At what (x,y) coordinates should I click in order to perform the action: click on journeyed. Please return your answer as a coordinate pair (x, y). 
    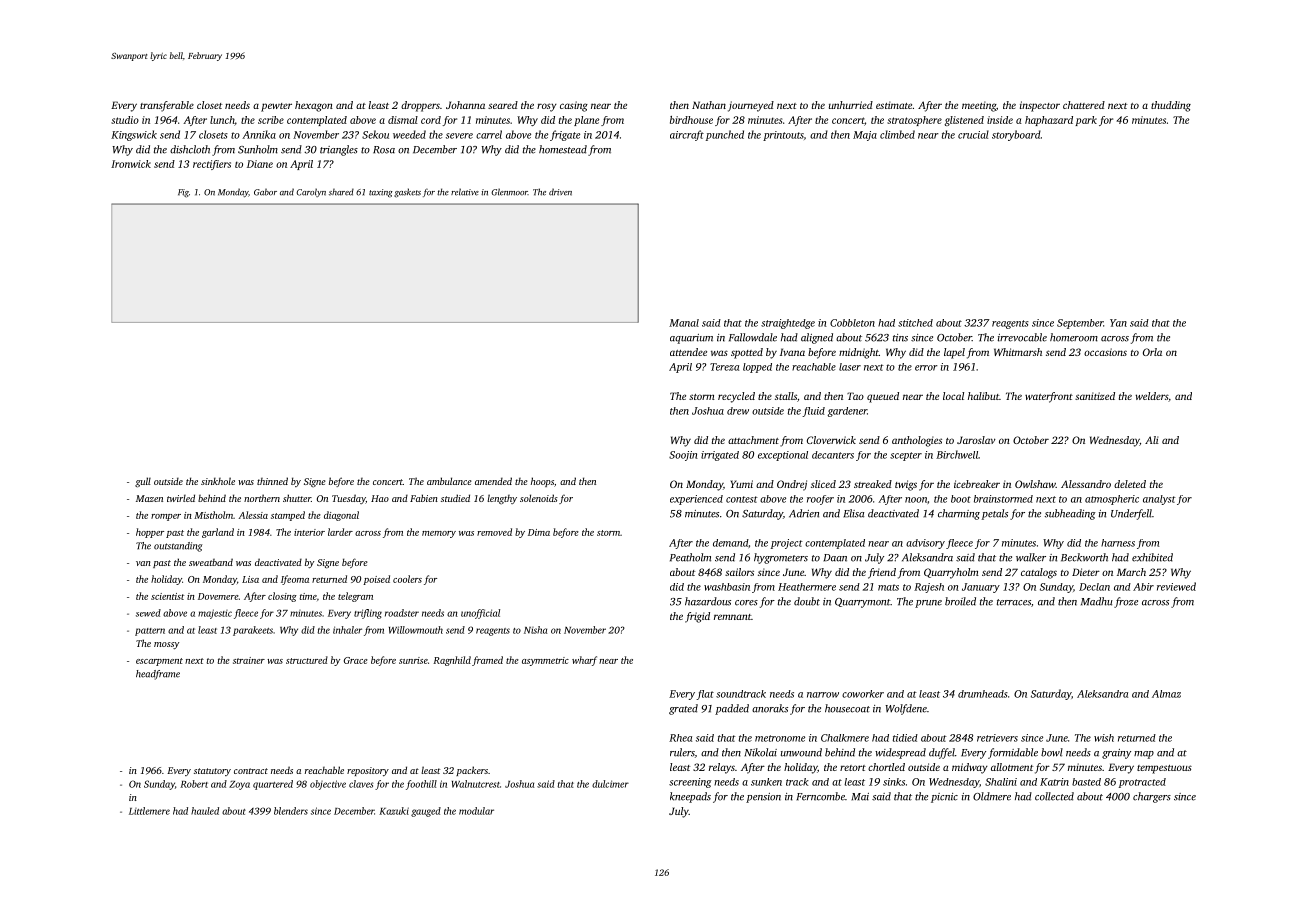
    Looking at the image, I should click on (751, 106).
